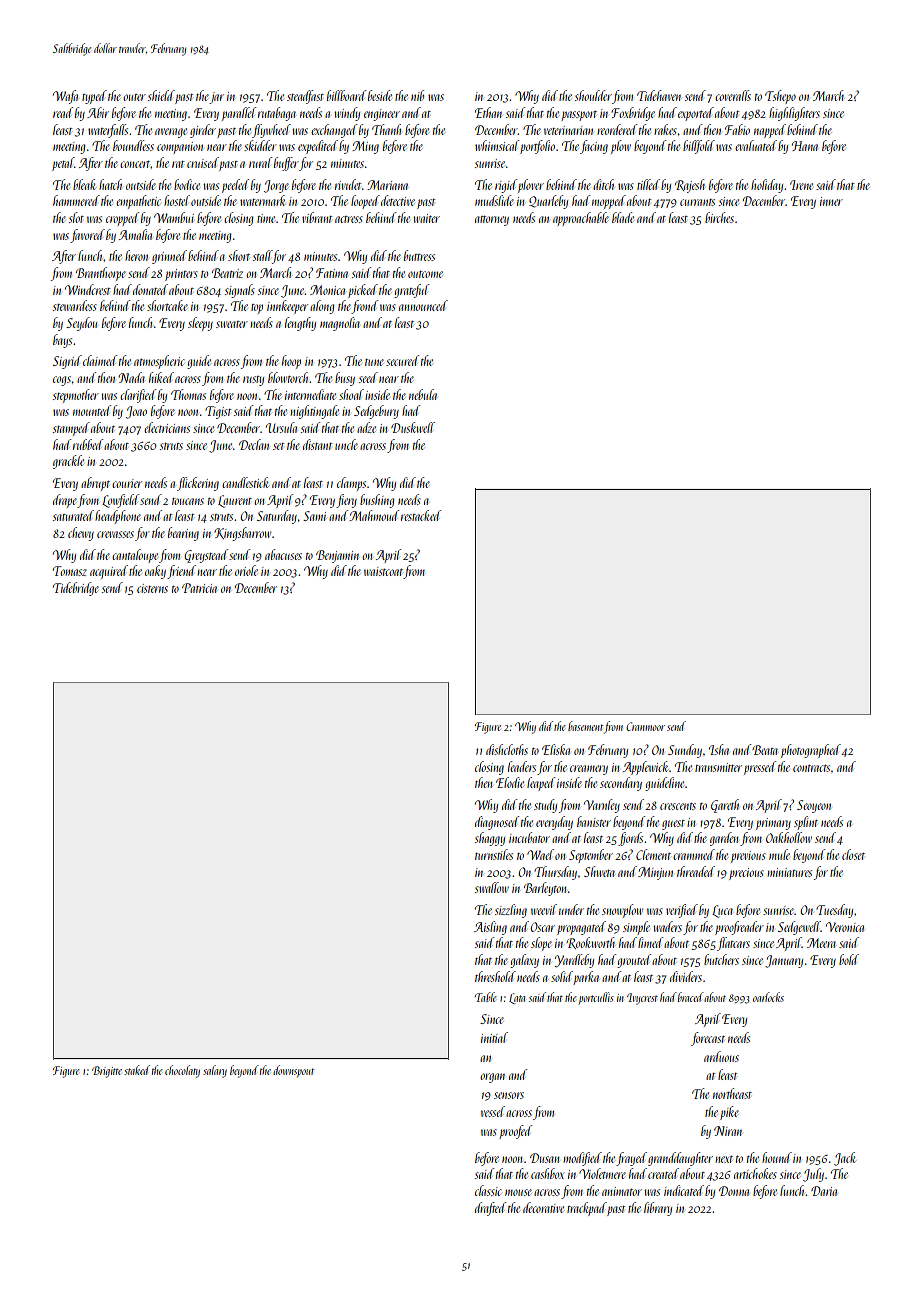 The image size is (924, 1308). I want to click on boundless, so click(133, 145).
